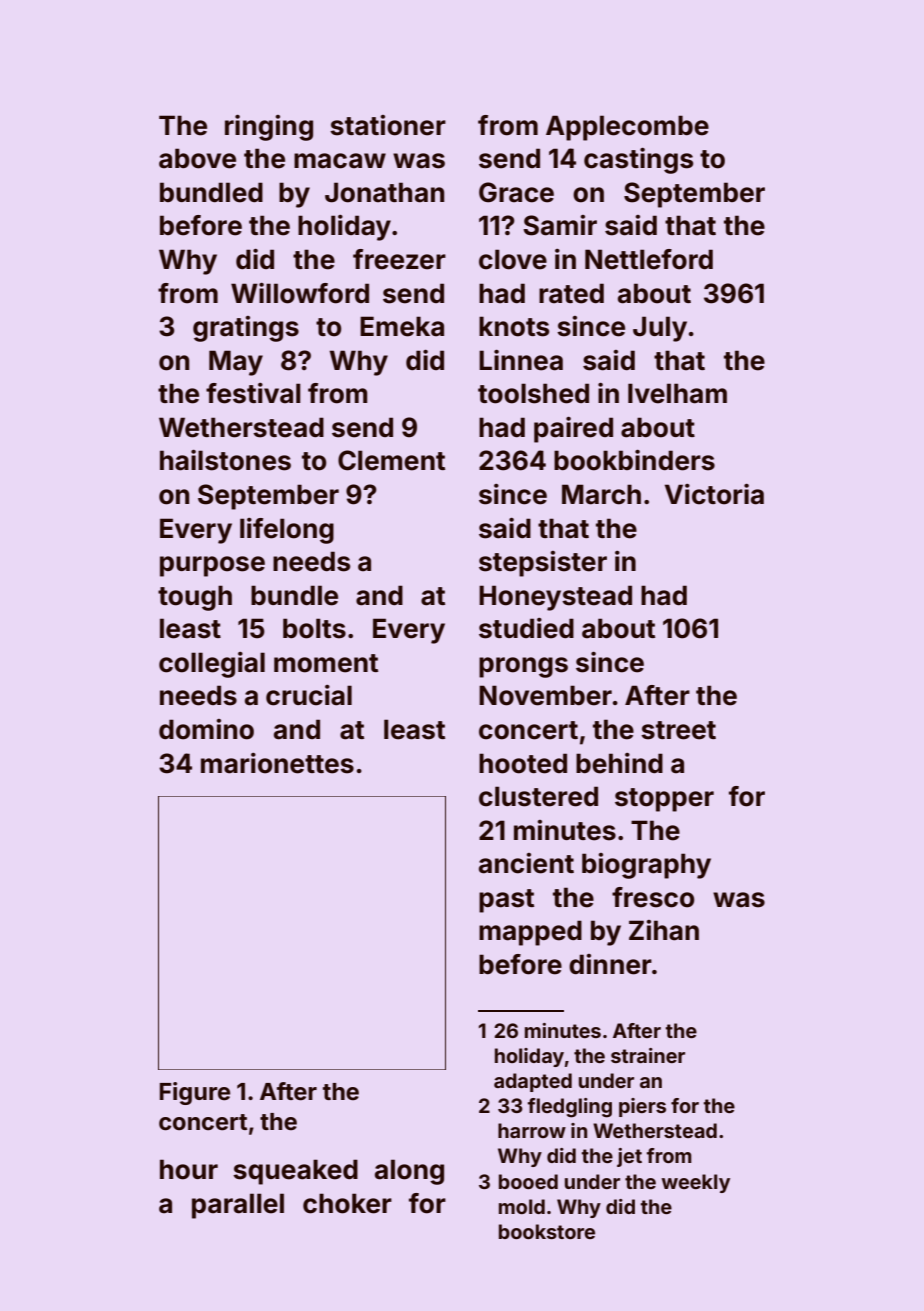 Image resolution: width=924 pixels, height=1311 pixels. What do you see at coordinates (269, 128) in the image?
I see `ringing` at bounding box center [269, 128].
